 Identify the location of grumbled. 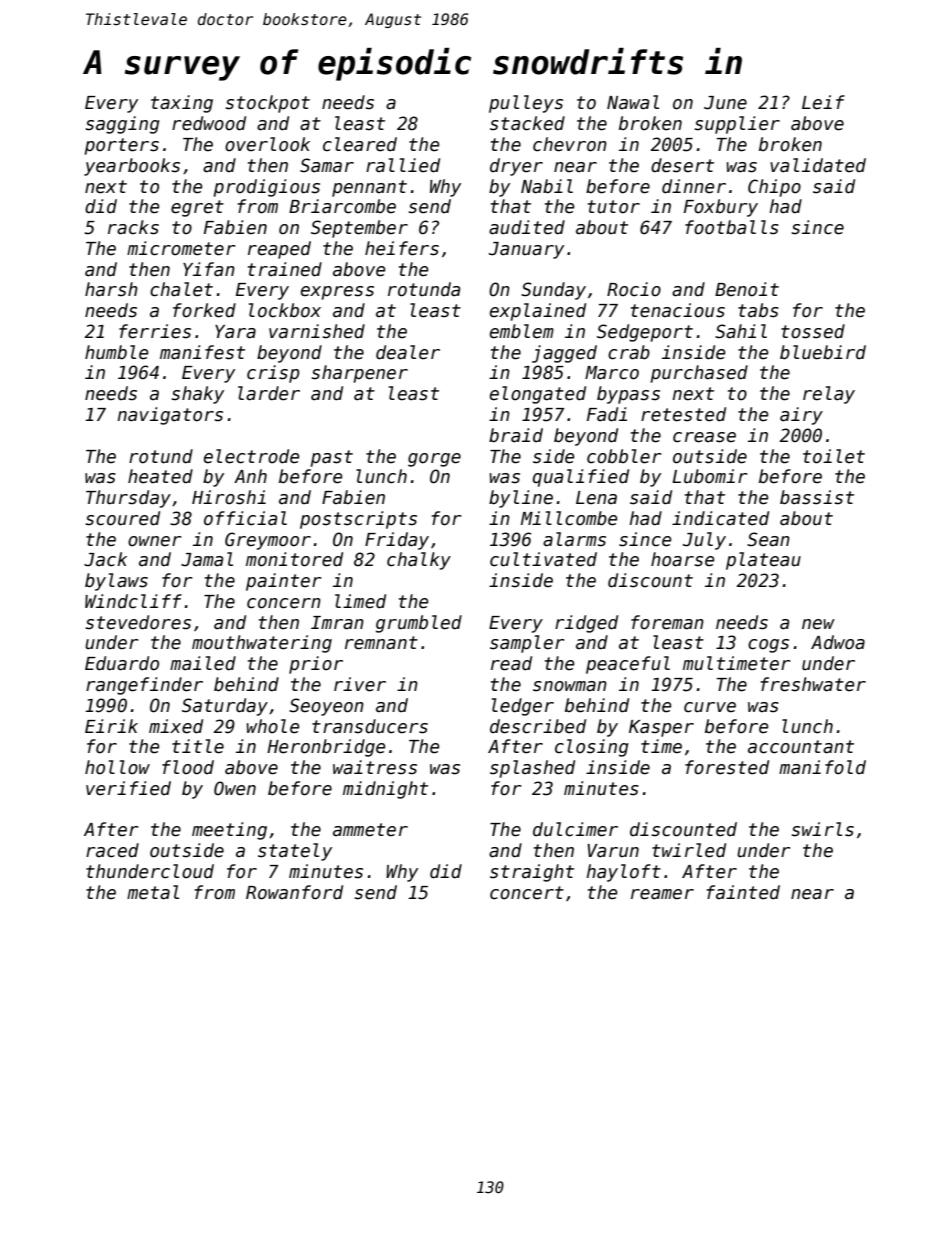
(419, 624).
